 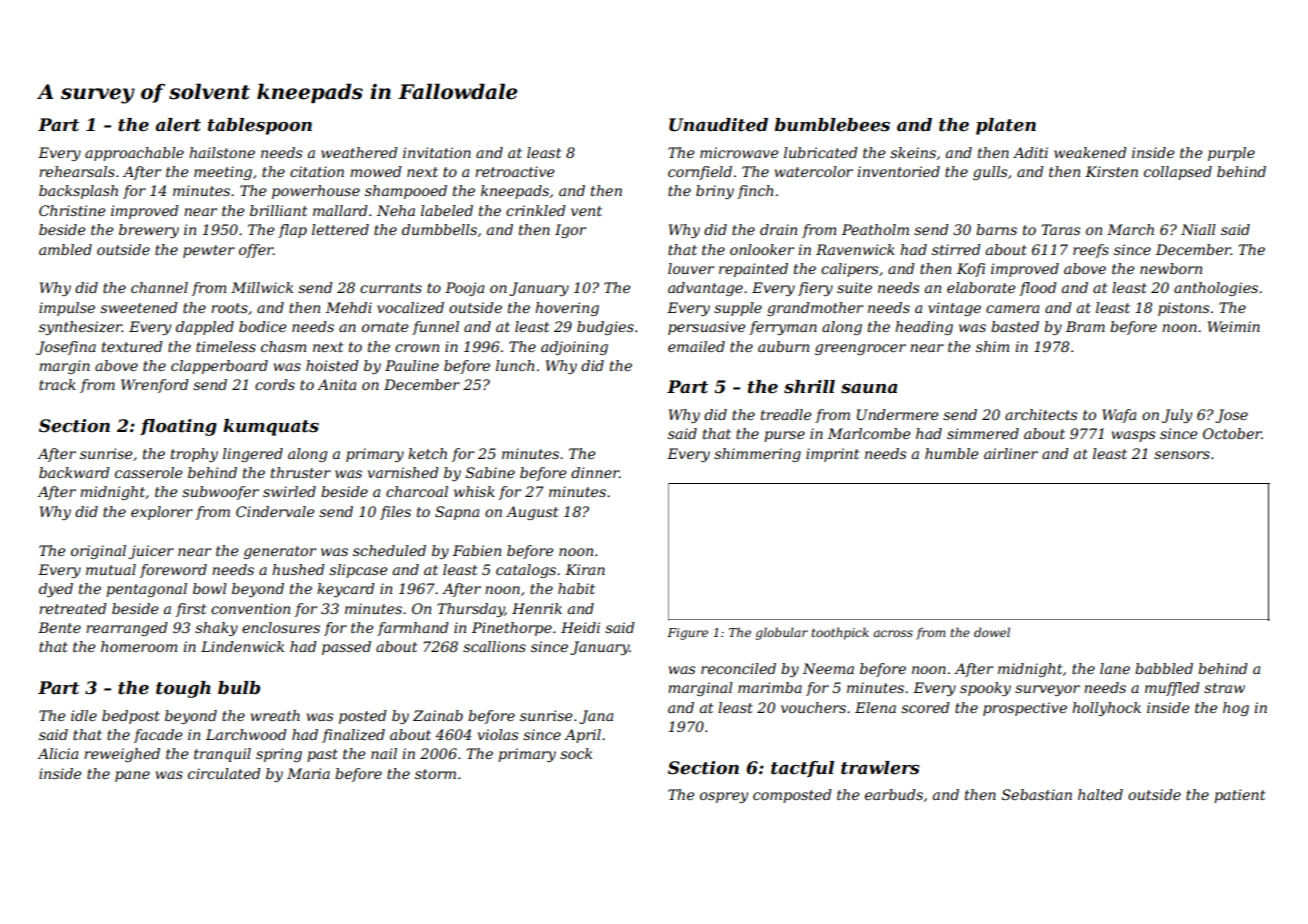 What do you see at coordinates (246, 734) in the screenshot?
I see `Larchwood` at bounding box center [246, 734].
